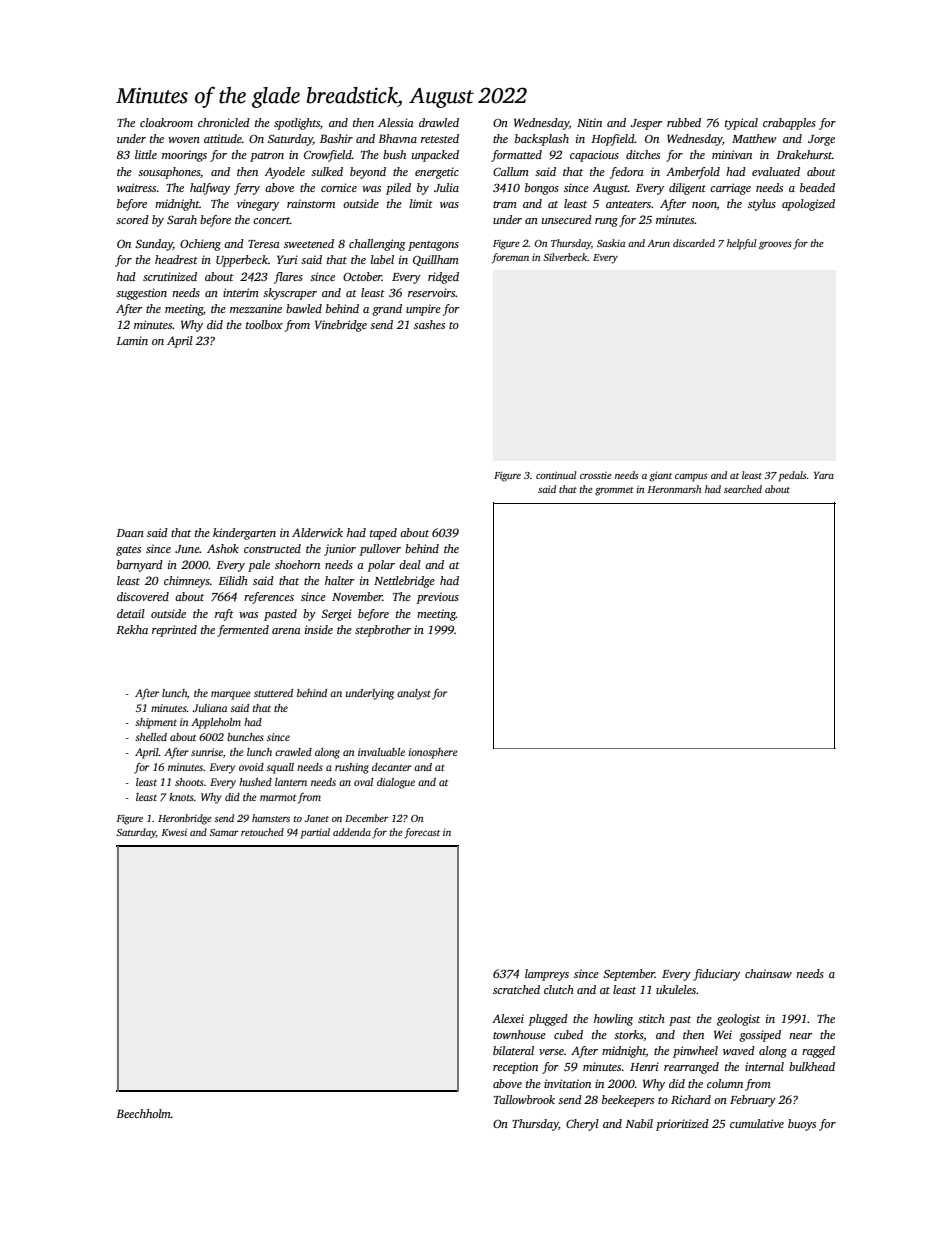 The height and width of the screenshot is (1233, 952). What do you see at coordinates (242, 261) in the screenshot?
I see `Upperbeck` at bounding box center [242, 261].
